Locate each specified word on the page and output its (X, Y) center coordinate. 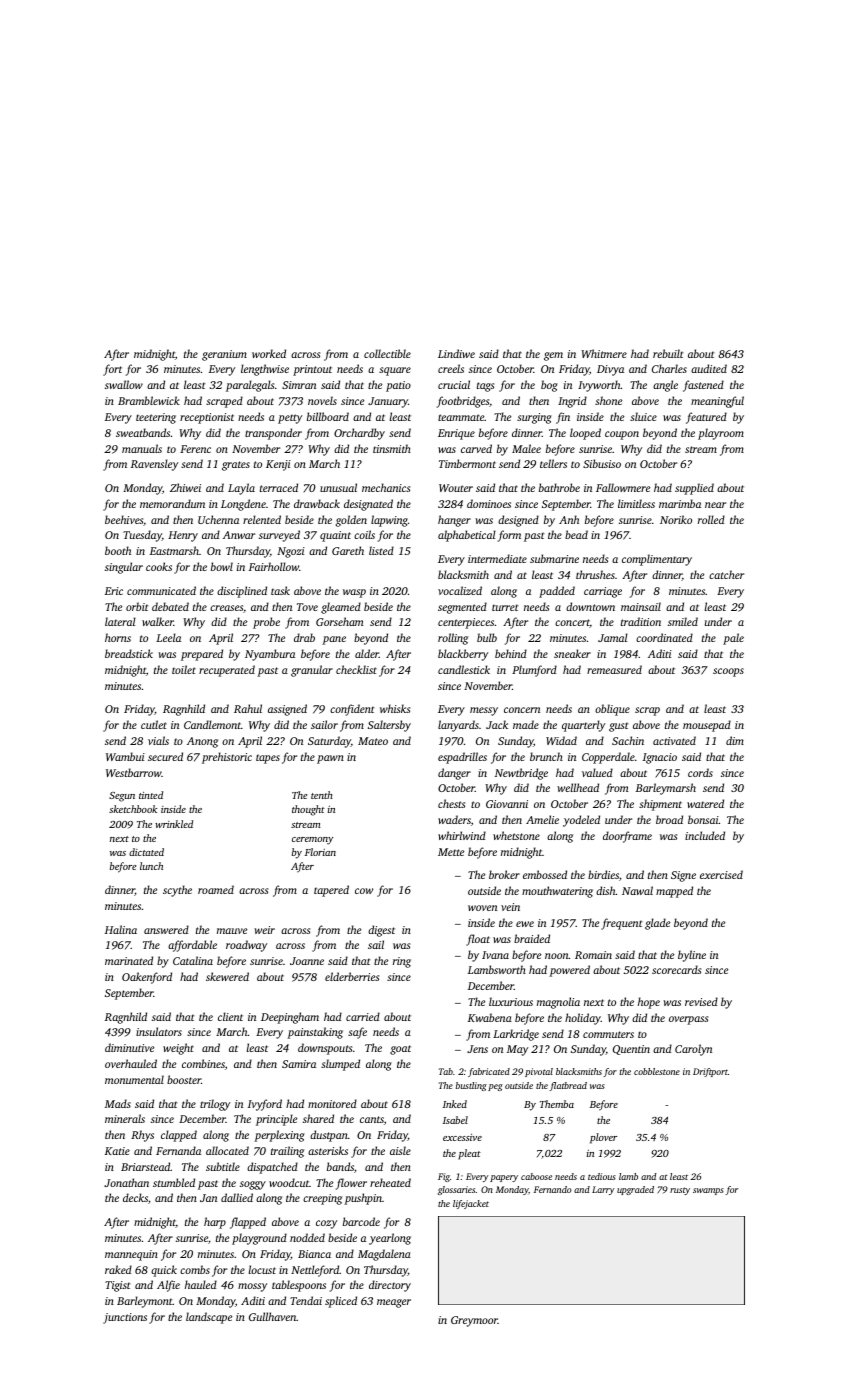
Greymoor (474, 1321)
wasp (354, 593)
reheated (390, 1182)
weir (264, 930)
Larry (603, 1190)
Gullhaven (273, 1316)
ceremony (312, 841)
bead (576, 534)
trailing (287, 1152)
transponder (273, 434)
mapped (674, 892)
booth (118, 550)
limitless (636, 503)
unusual (338, 487)
